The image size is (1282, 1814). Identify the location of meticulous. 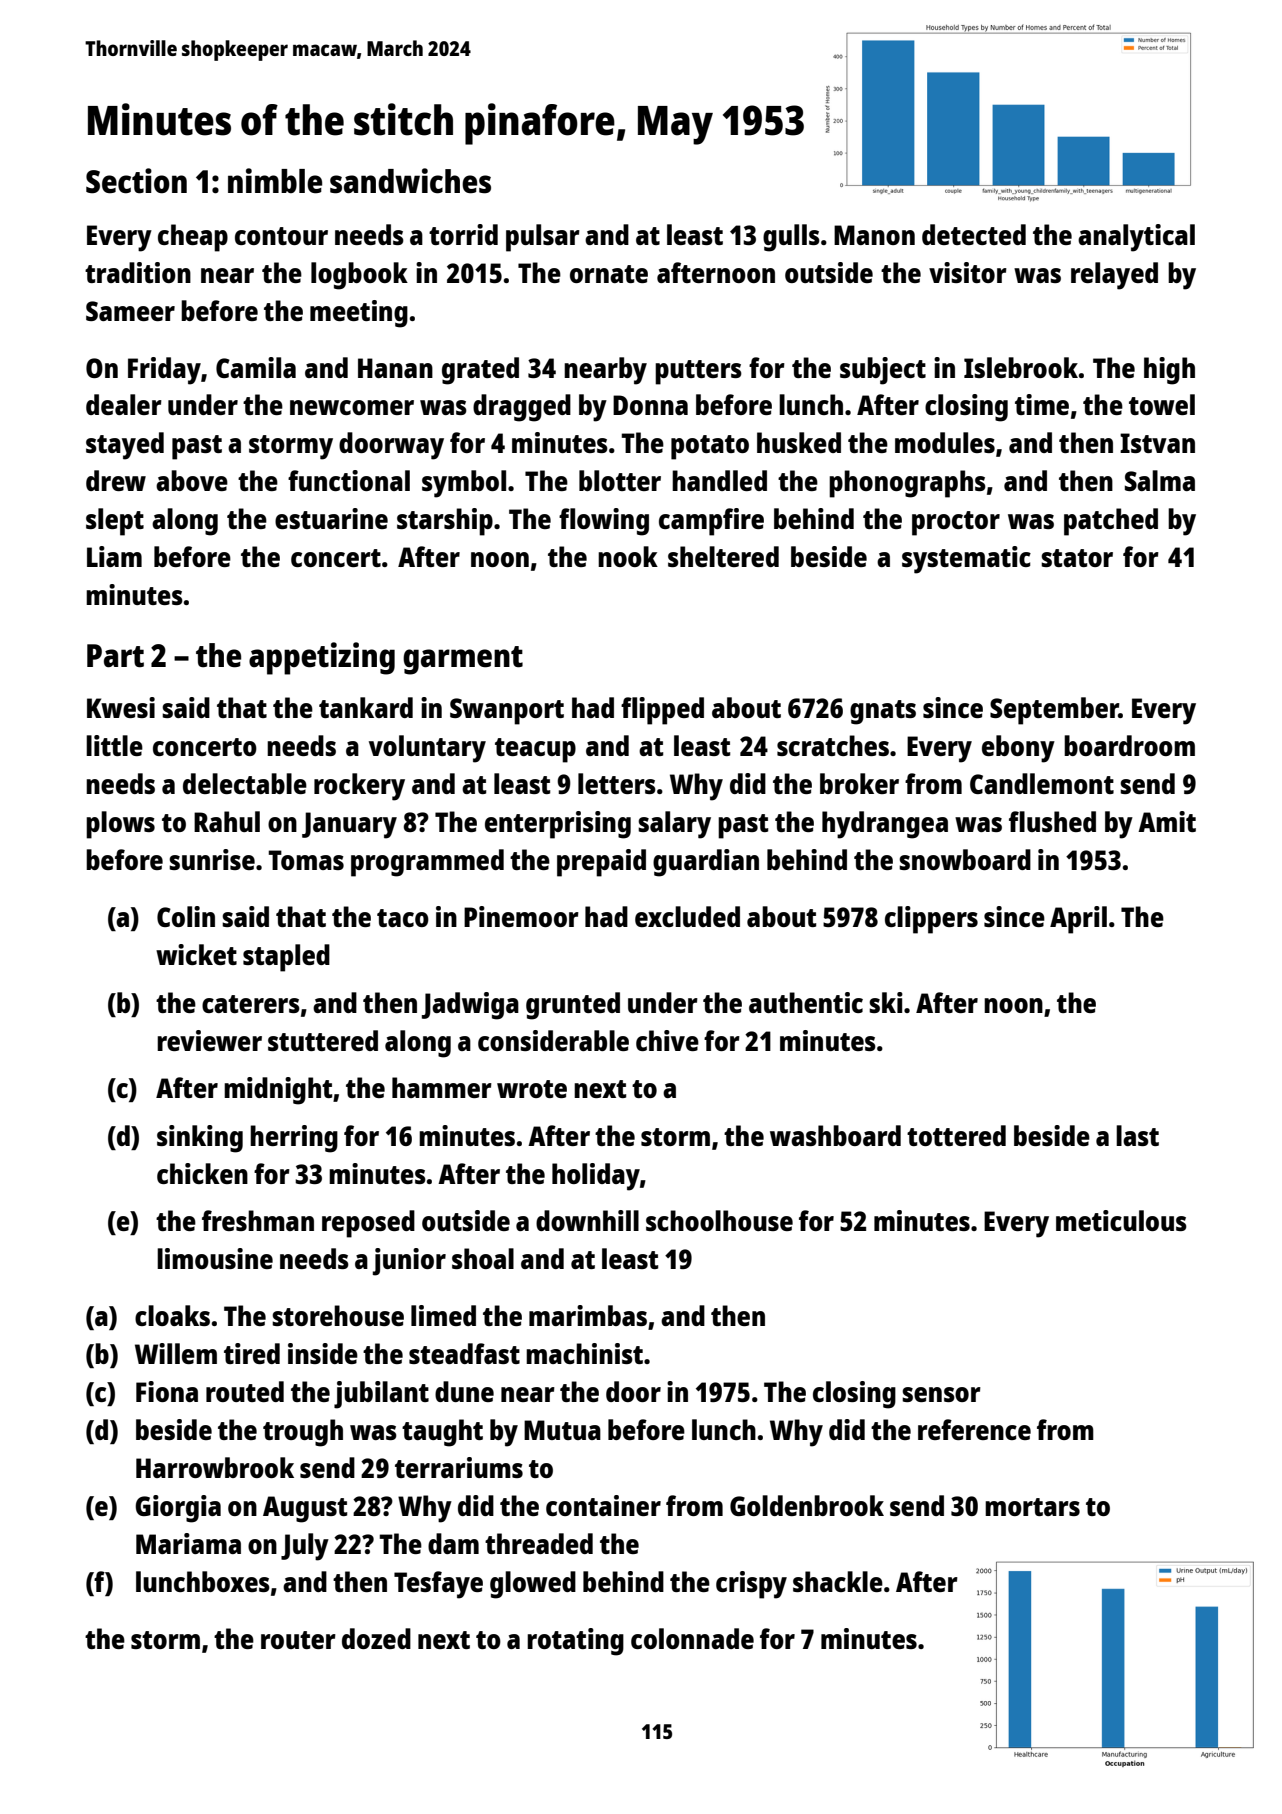
(1121, 1220).
